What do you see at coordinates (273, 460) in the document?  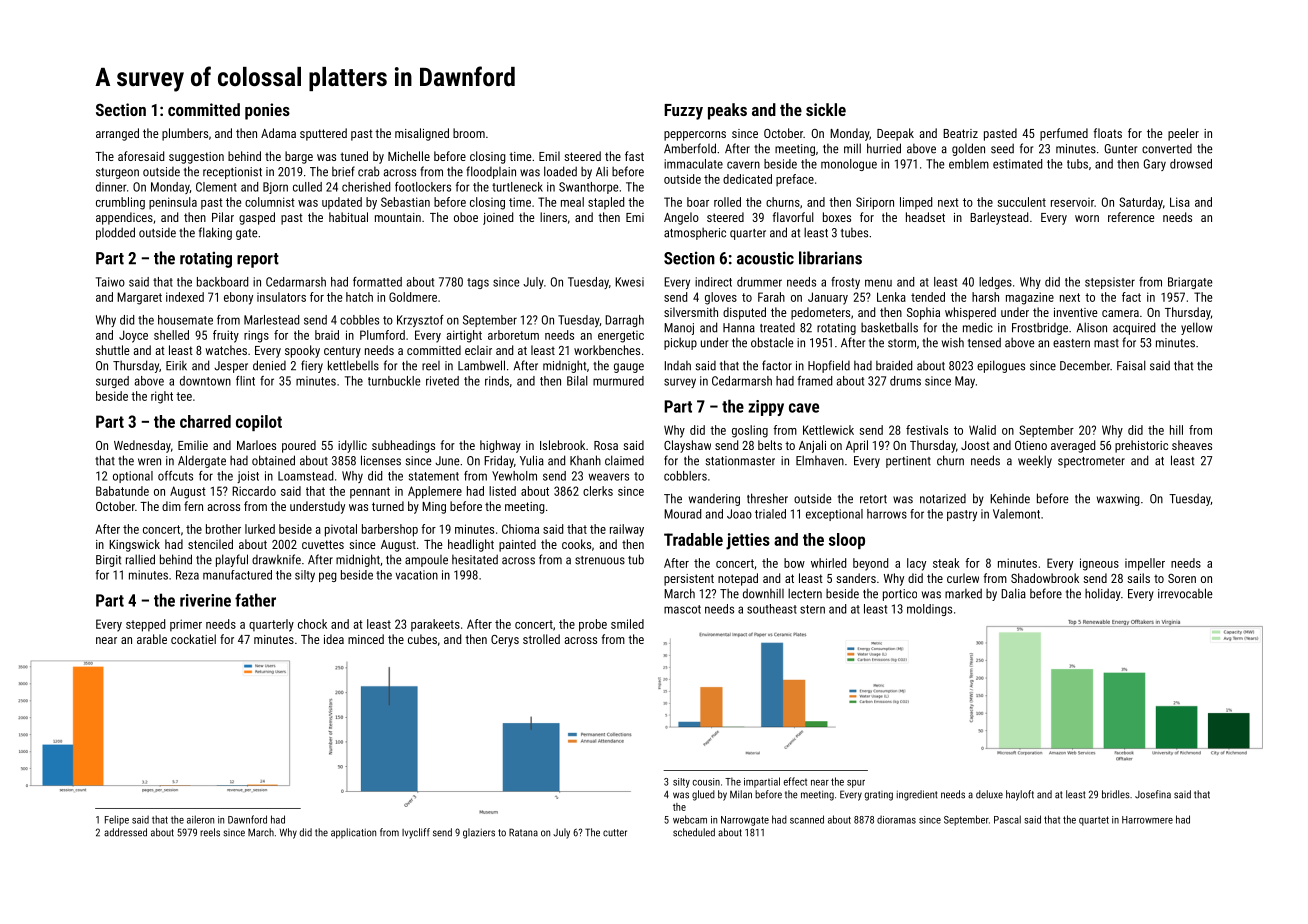 I see `obtained` at bounding box center [273, 460].
